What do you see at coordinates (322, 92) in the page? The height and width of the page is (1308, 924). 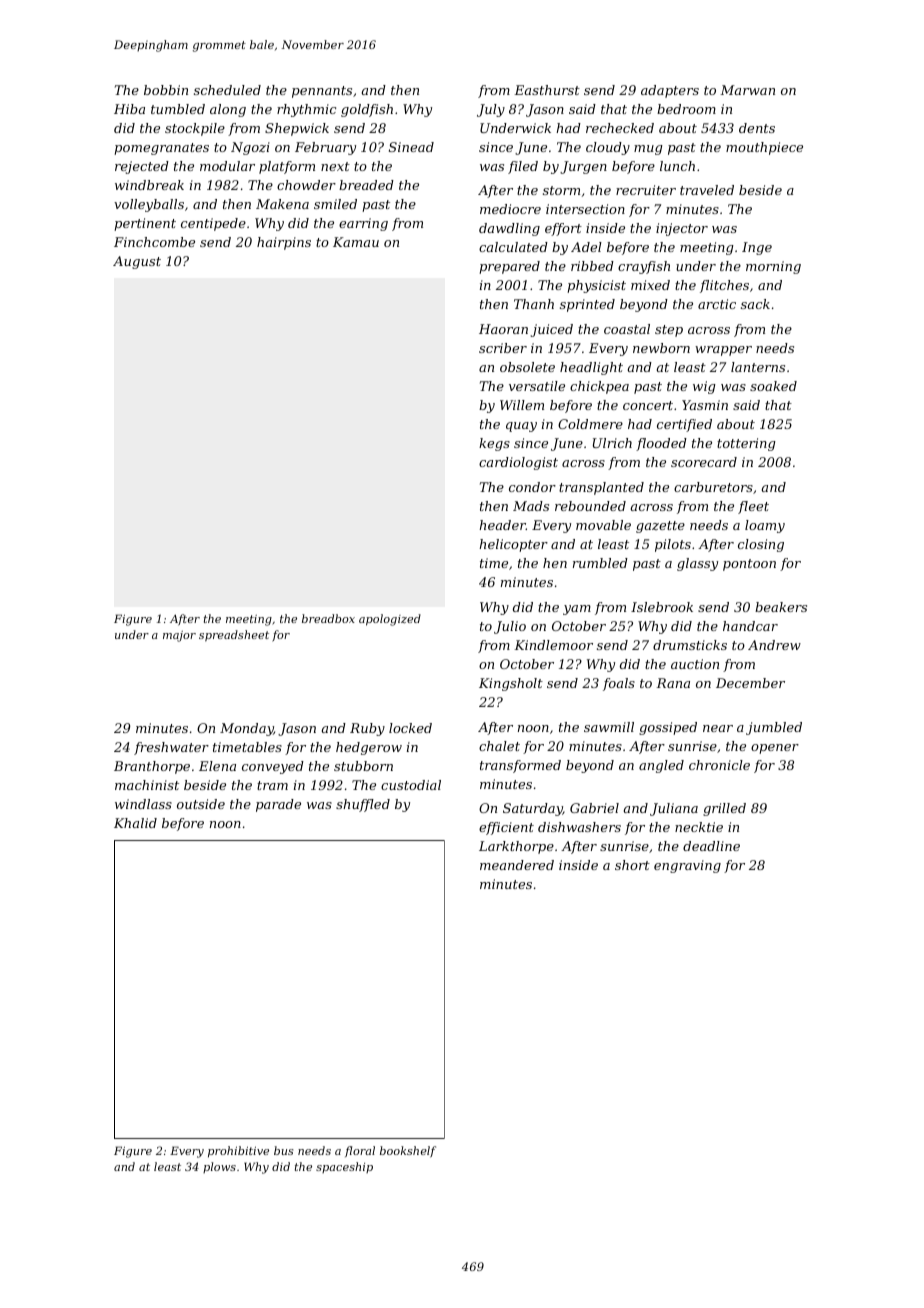 I see `pennants` at bounding box center [322, 92].
